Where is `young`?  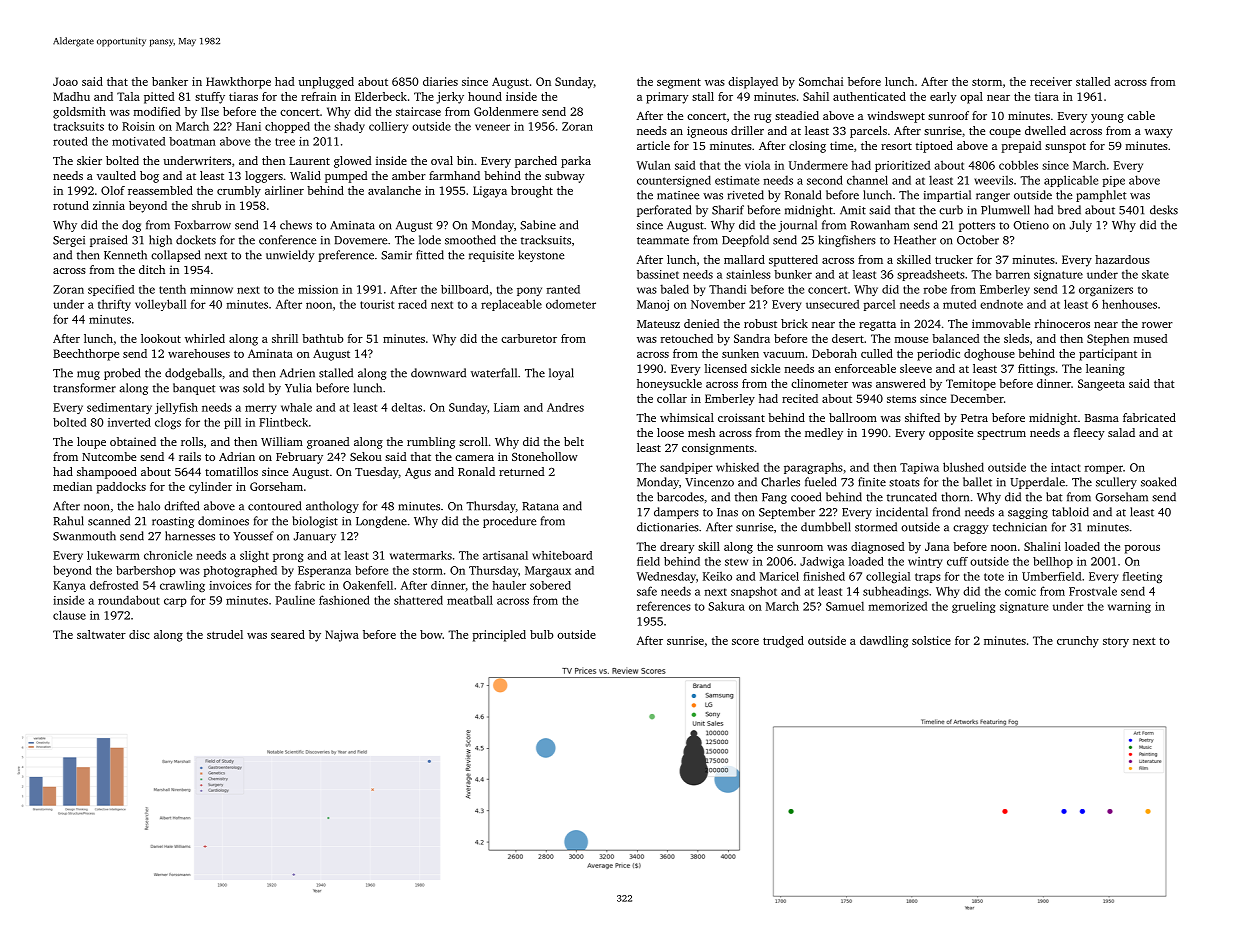 young is located at coordinates (1107, 118).
